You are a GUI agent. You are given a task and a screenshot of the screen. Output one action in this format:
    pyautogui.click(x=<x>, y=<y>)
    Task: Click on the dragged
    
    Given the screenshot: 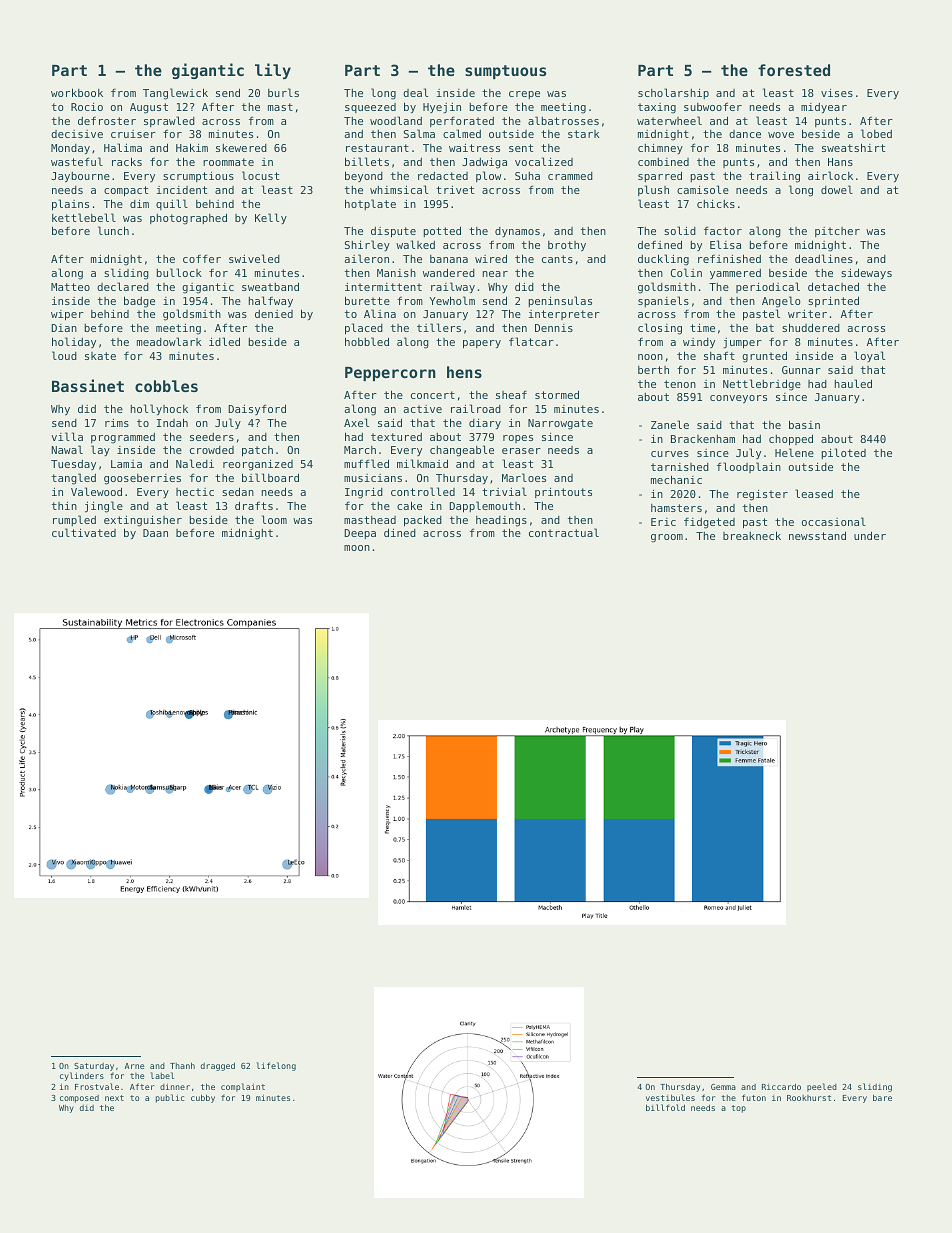 What is the action you would take?
    pyautogui.click(x=218, y=1066)
